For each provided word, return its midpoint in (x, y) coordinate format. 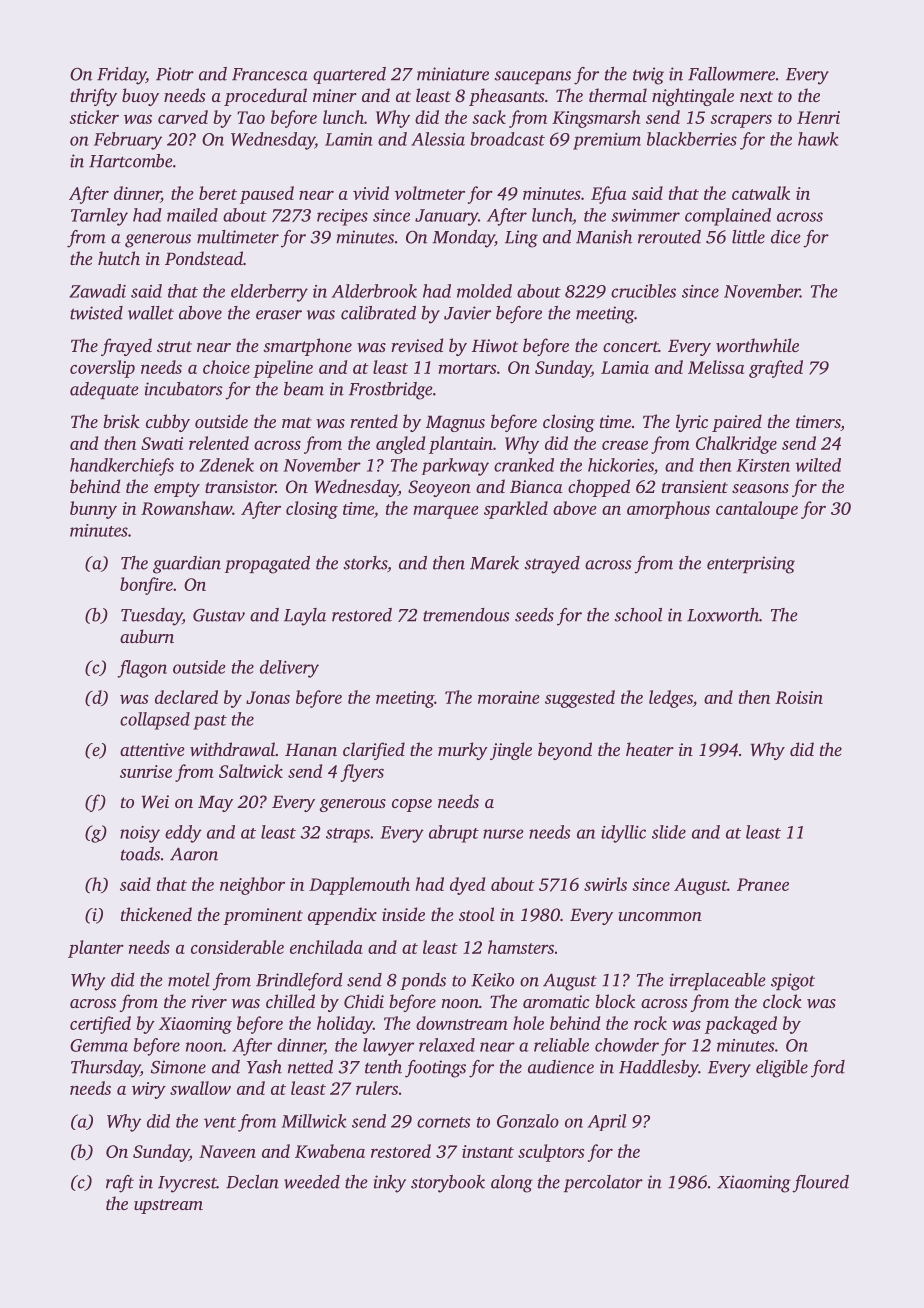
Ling (521, 239)
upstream (168, 1206)
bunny (93, 510)
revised (417, 345)
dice (786, 237)
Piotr (175, 74)
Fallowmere (731, 74)
